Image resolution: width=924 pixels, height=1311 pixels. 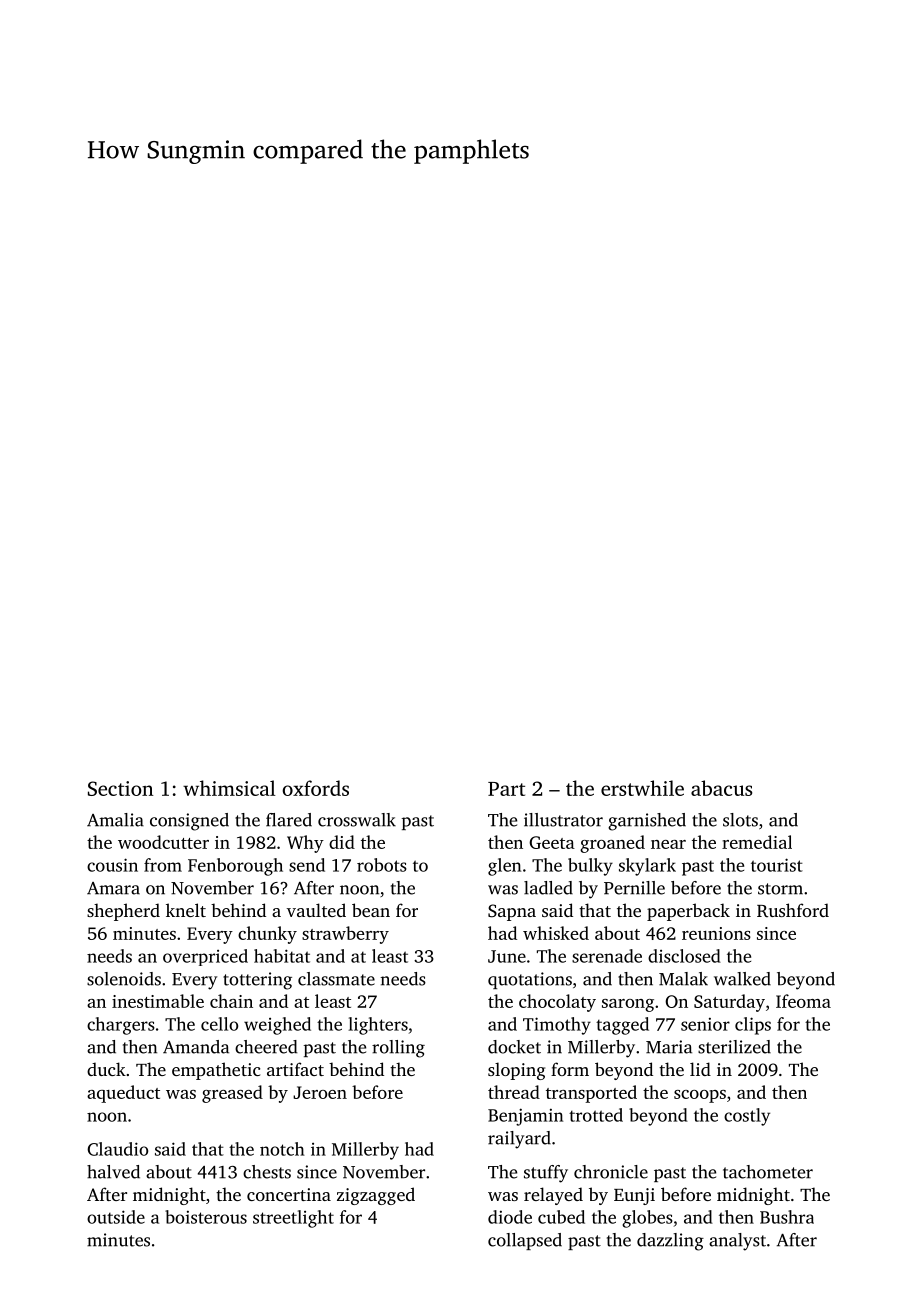 What do you see at coordinates (669, 1047) in the document?
I see `Maria` at bounding box center [669, 1047].
